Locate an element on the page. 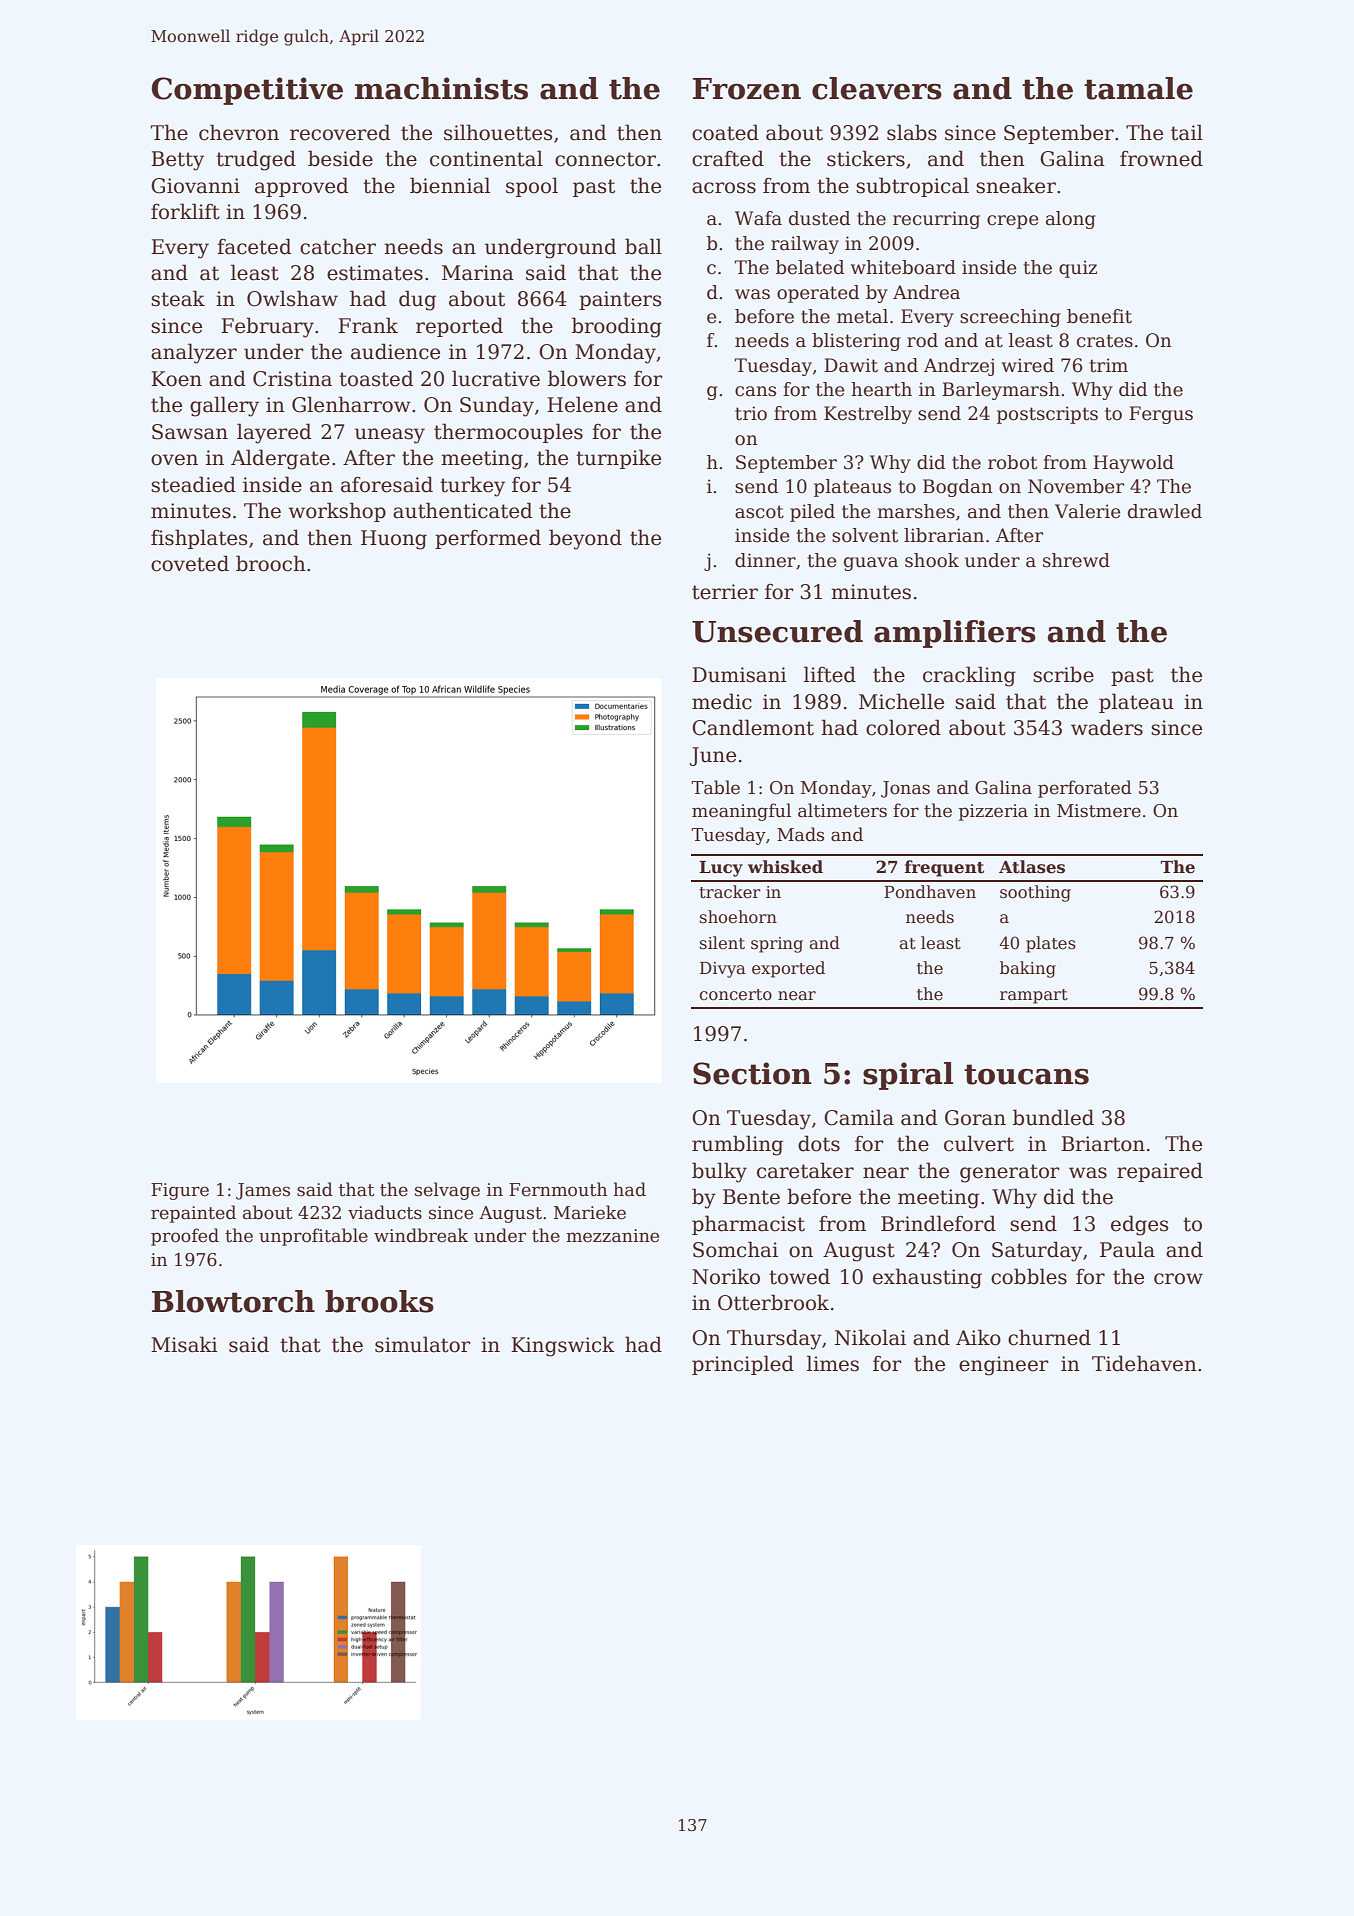 The width and height of the page is (1354, 1916). principled is located at coordinates (743, 1365).
